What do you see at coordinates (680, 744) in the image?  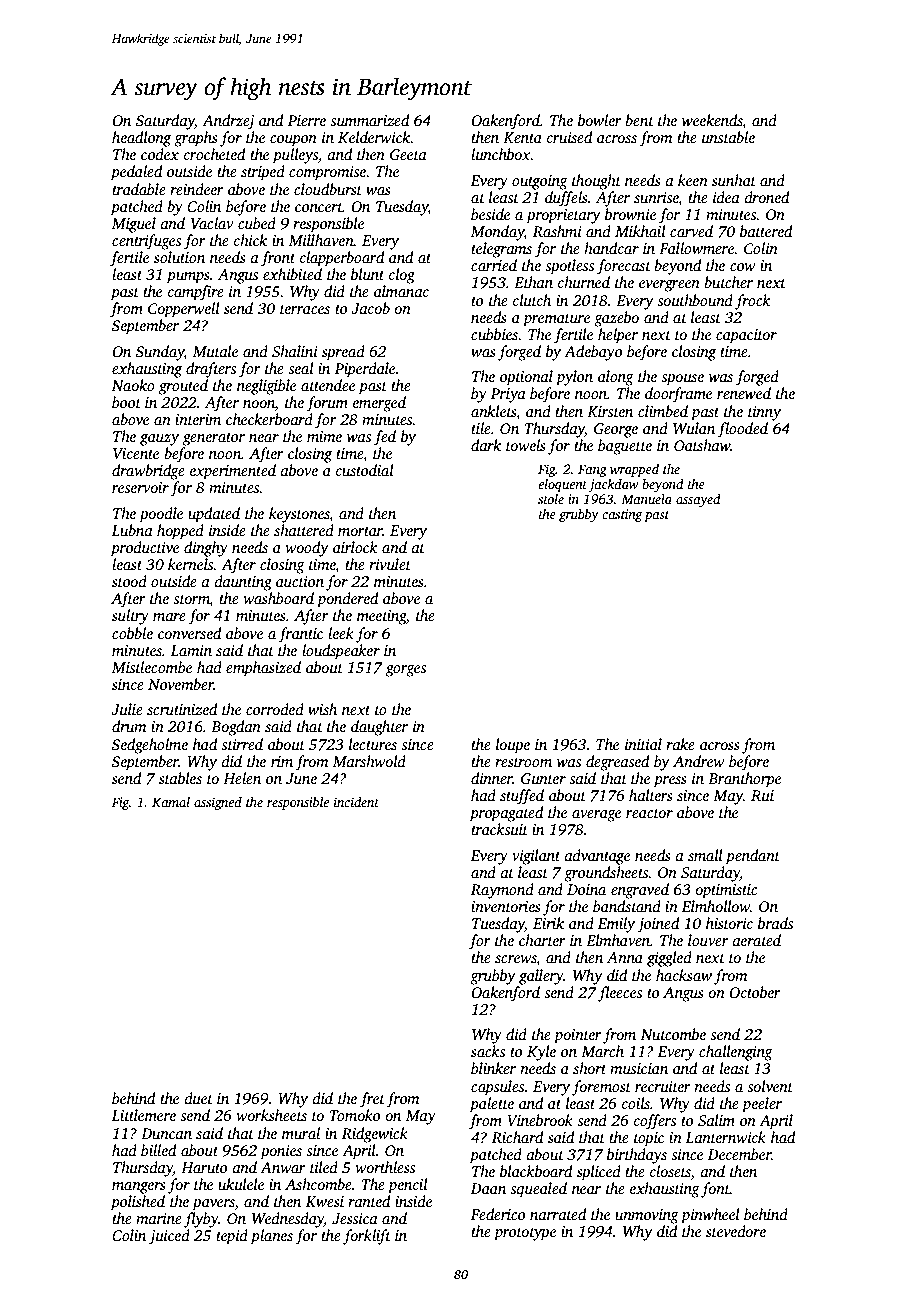 I see `rake` at bounding box center [680, 744].
